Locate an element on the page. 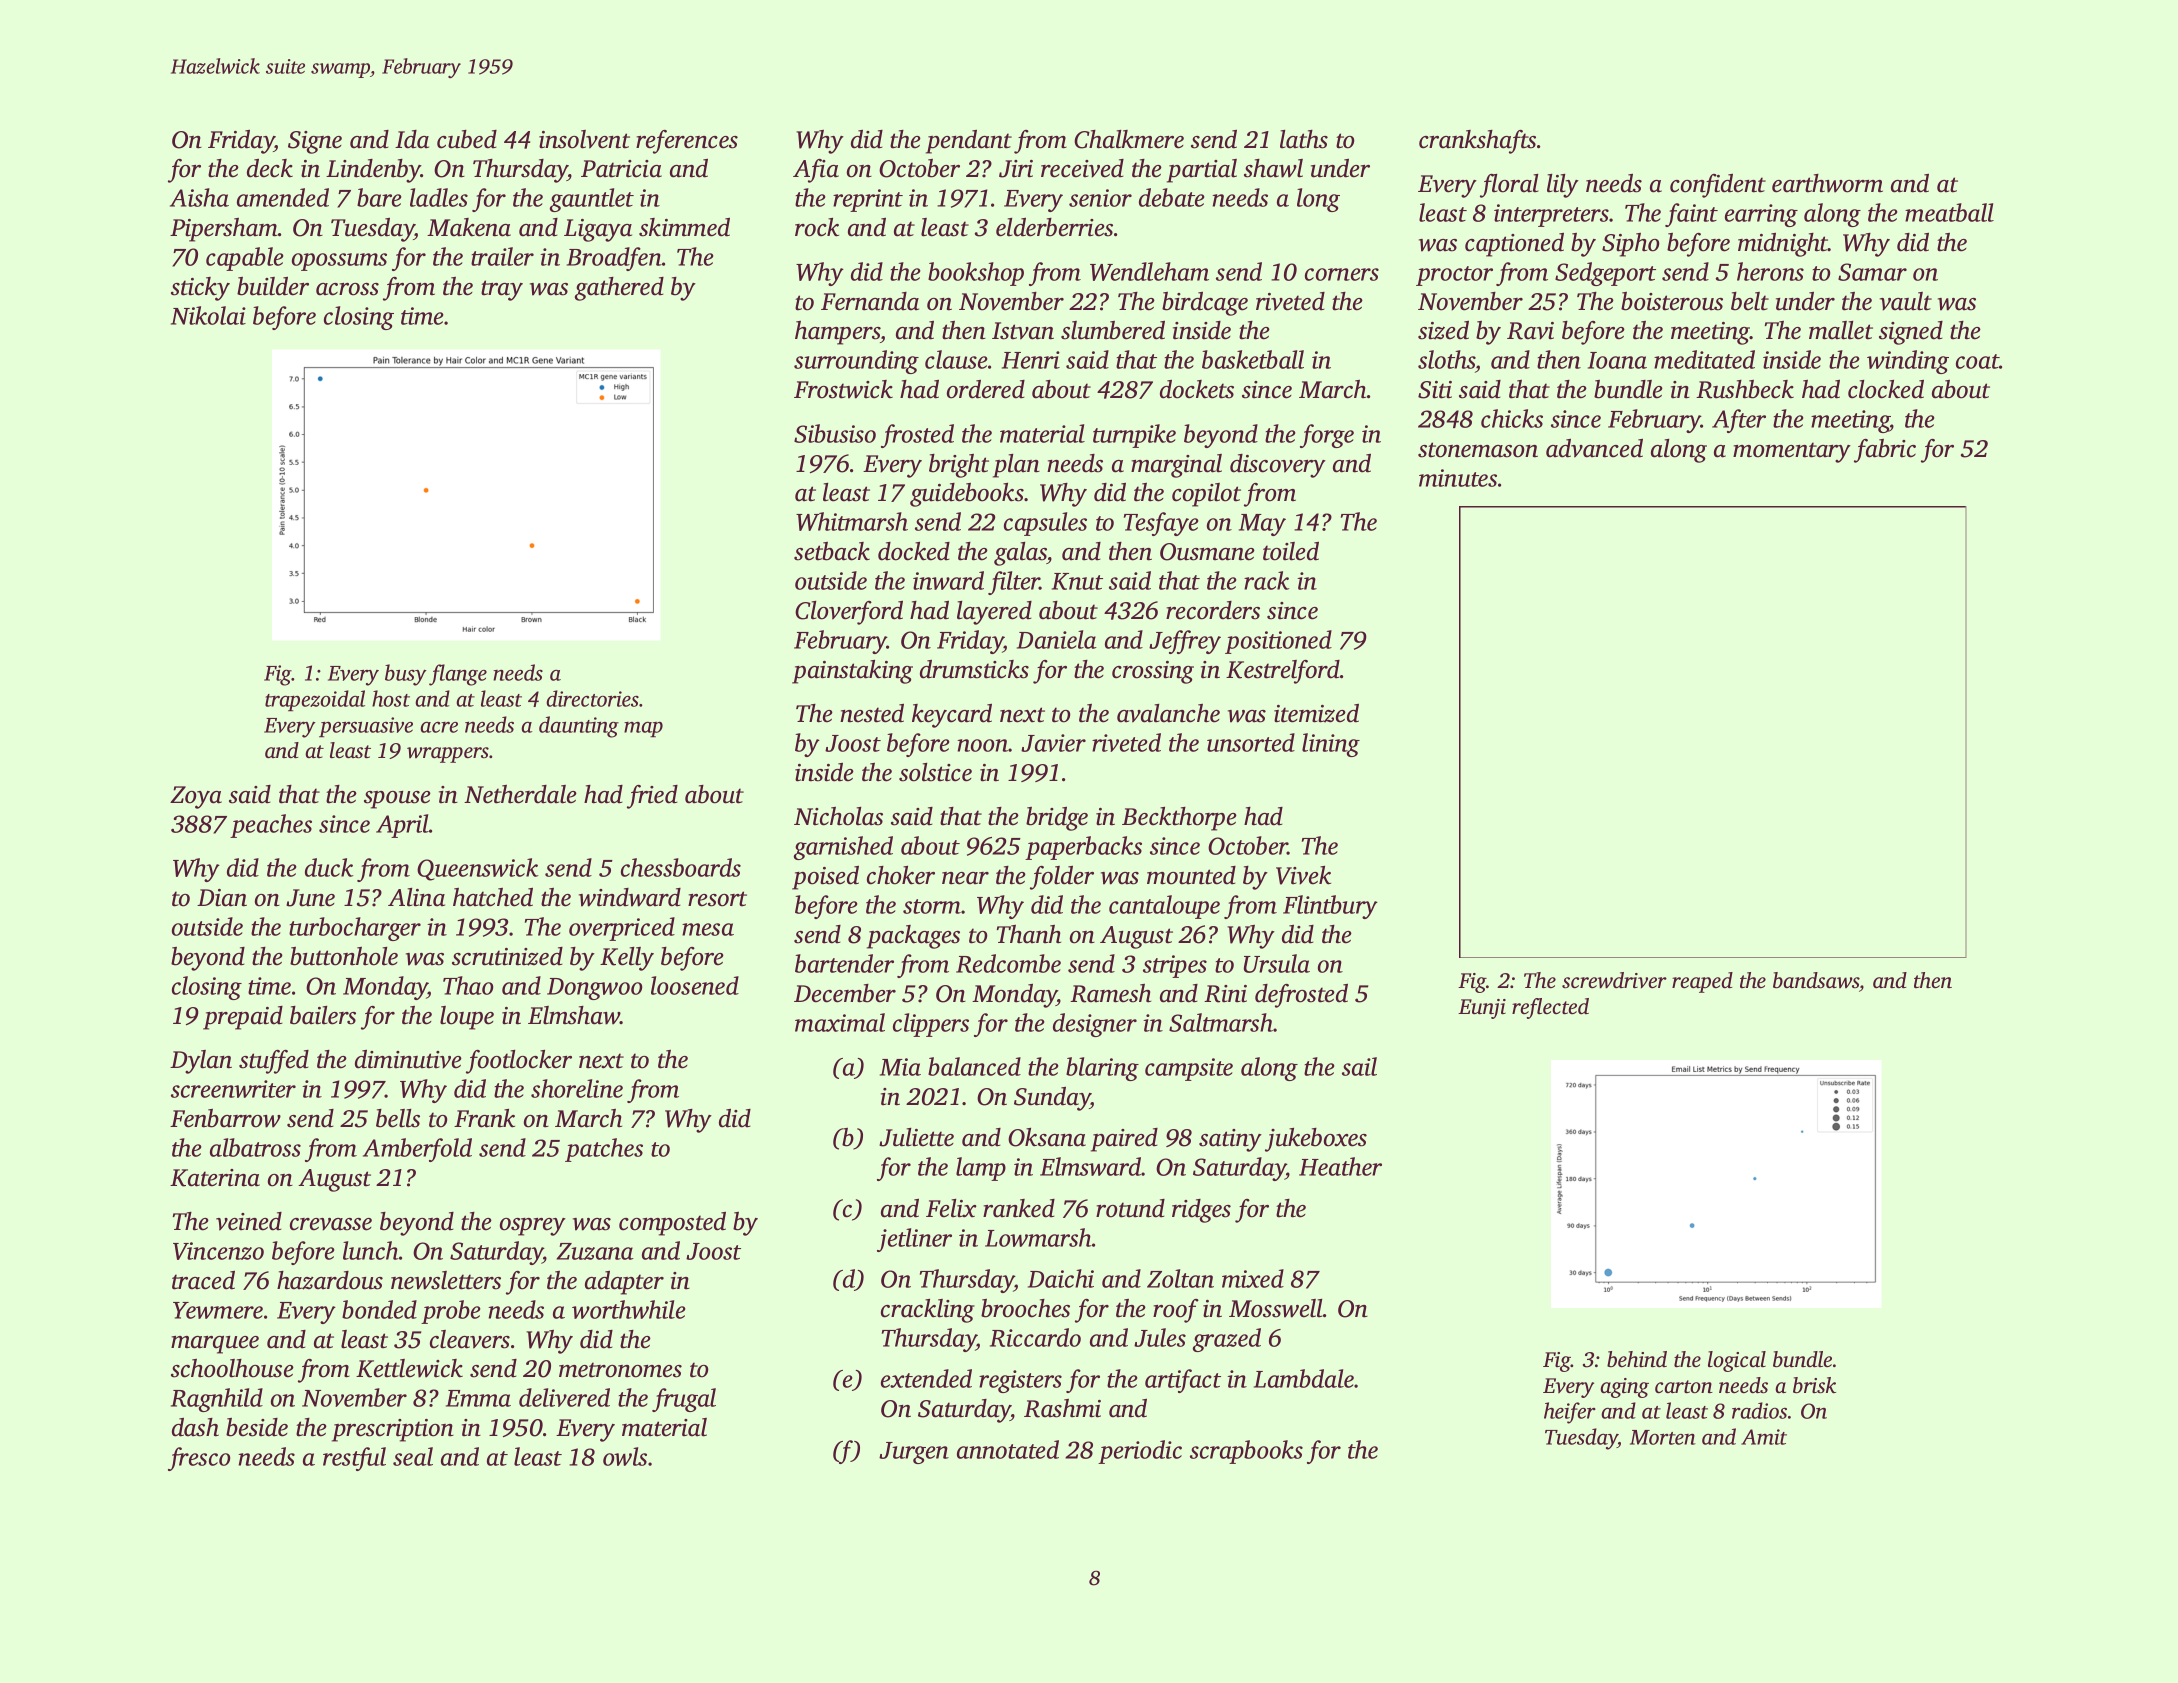 This page has height=1683, width=2178. Jurgen is located at coordinates (914, 1453).
